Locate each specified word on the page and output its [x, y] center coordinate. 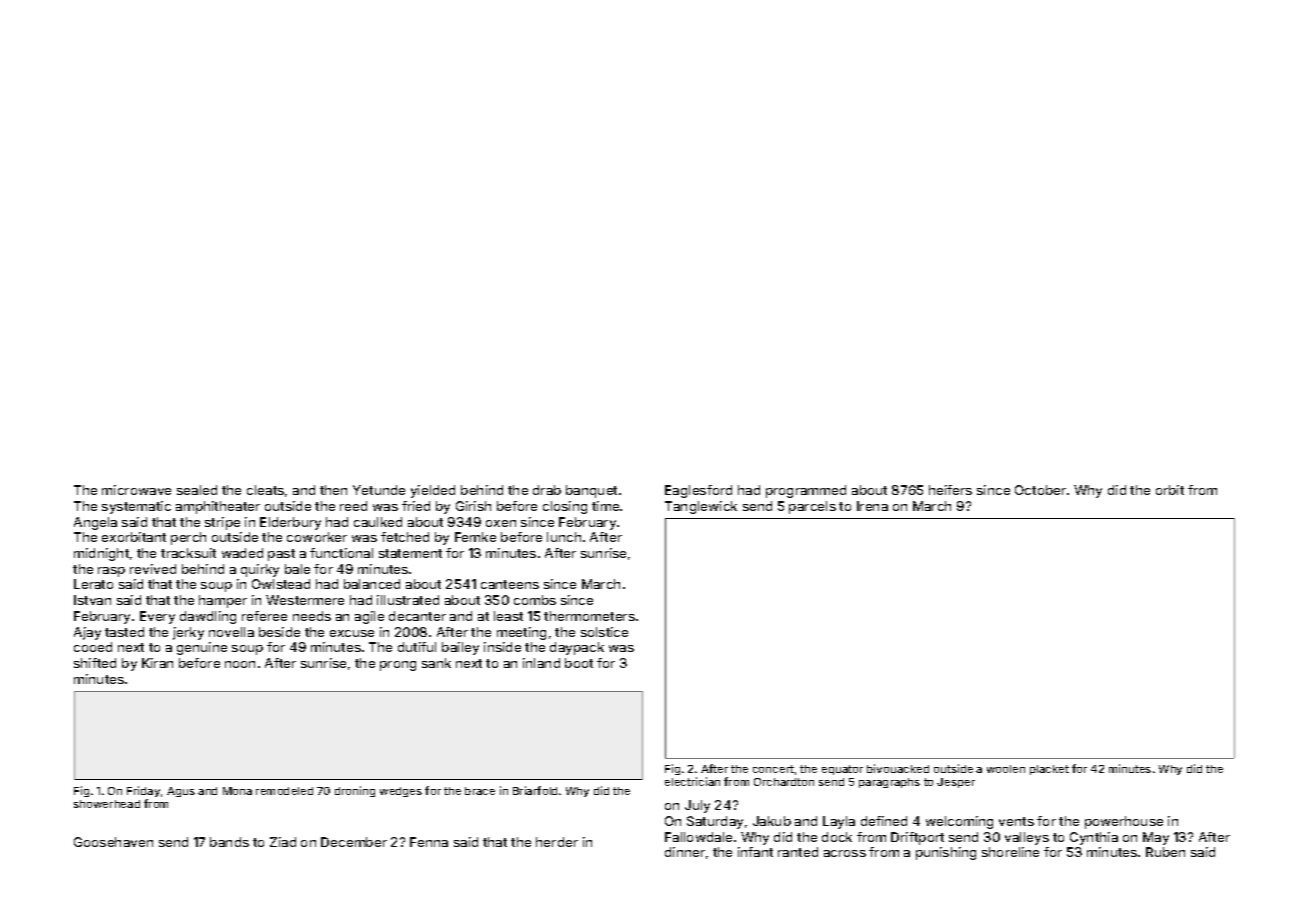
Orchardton [784, 782]
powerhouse [1124, 822]
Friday [143, 791]
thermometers [589, 616]
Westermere [305, 600]
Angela [95, 523]
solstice [604, 632]
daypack [577, 648]
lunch [564, 537]
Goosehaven [113, 842]
